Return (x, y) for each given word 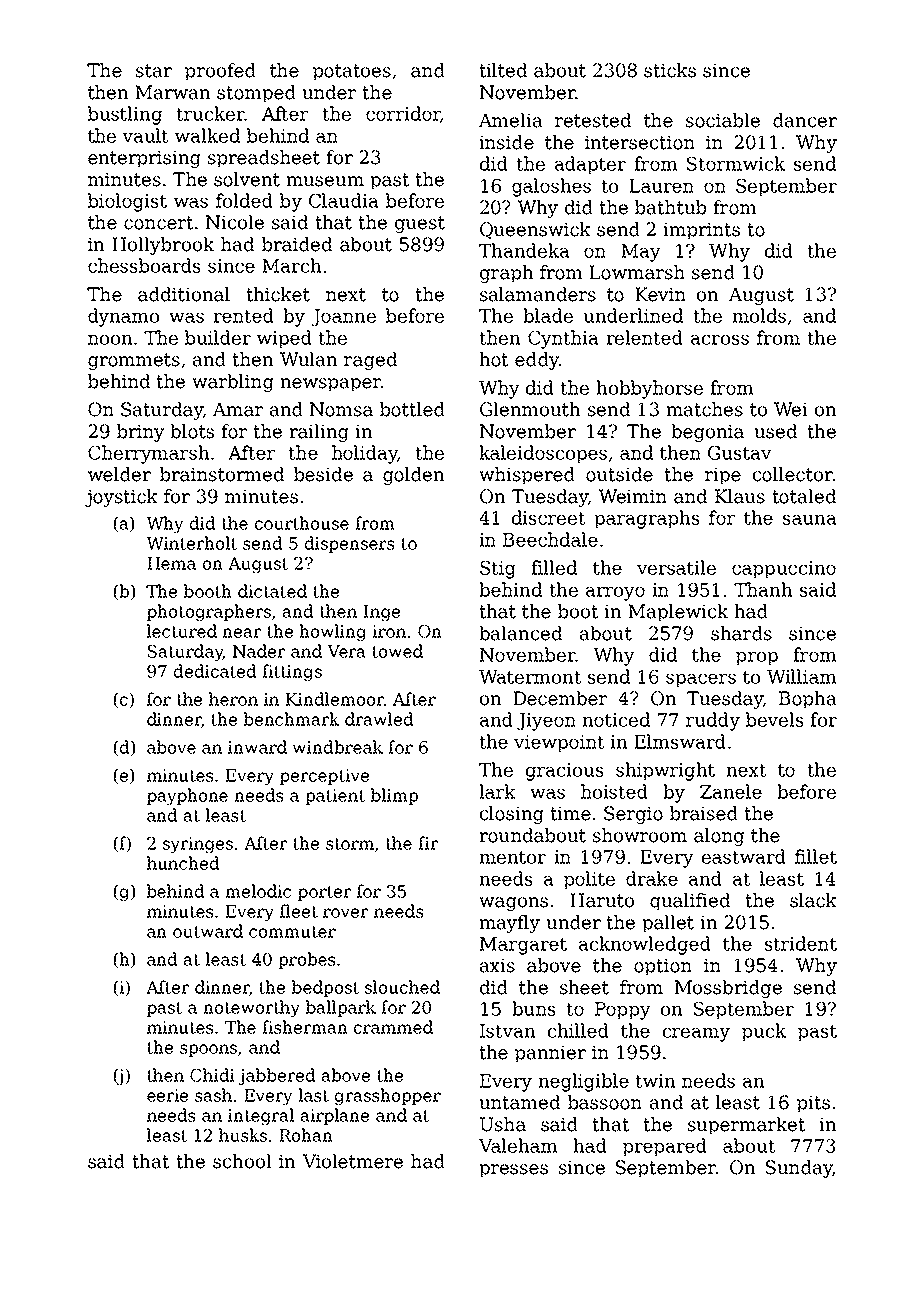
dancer (805, 120)
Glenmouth (530, 409)
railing (319, 433)
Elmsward (680, 741)
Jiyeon (546, 722)
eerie (167, 1095)
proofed (220, 72)
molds (759, 315)
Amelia (511, 120)
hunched (183, 863)
